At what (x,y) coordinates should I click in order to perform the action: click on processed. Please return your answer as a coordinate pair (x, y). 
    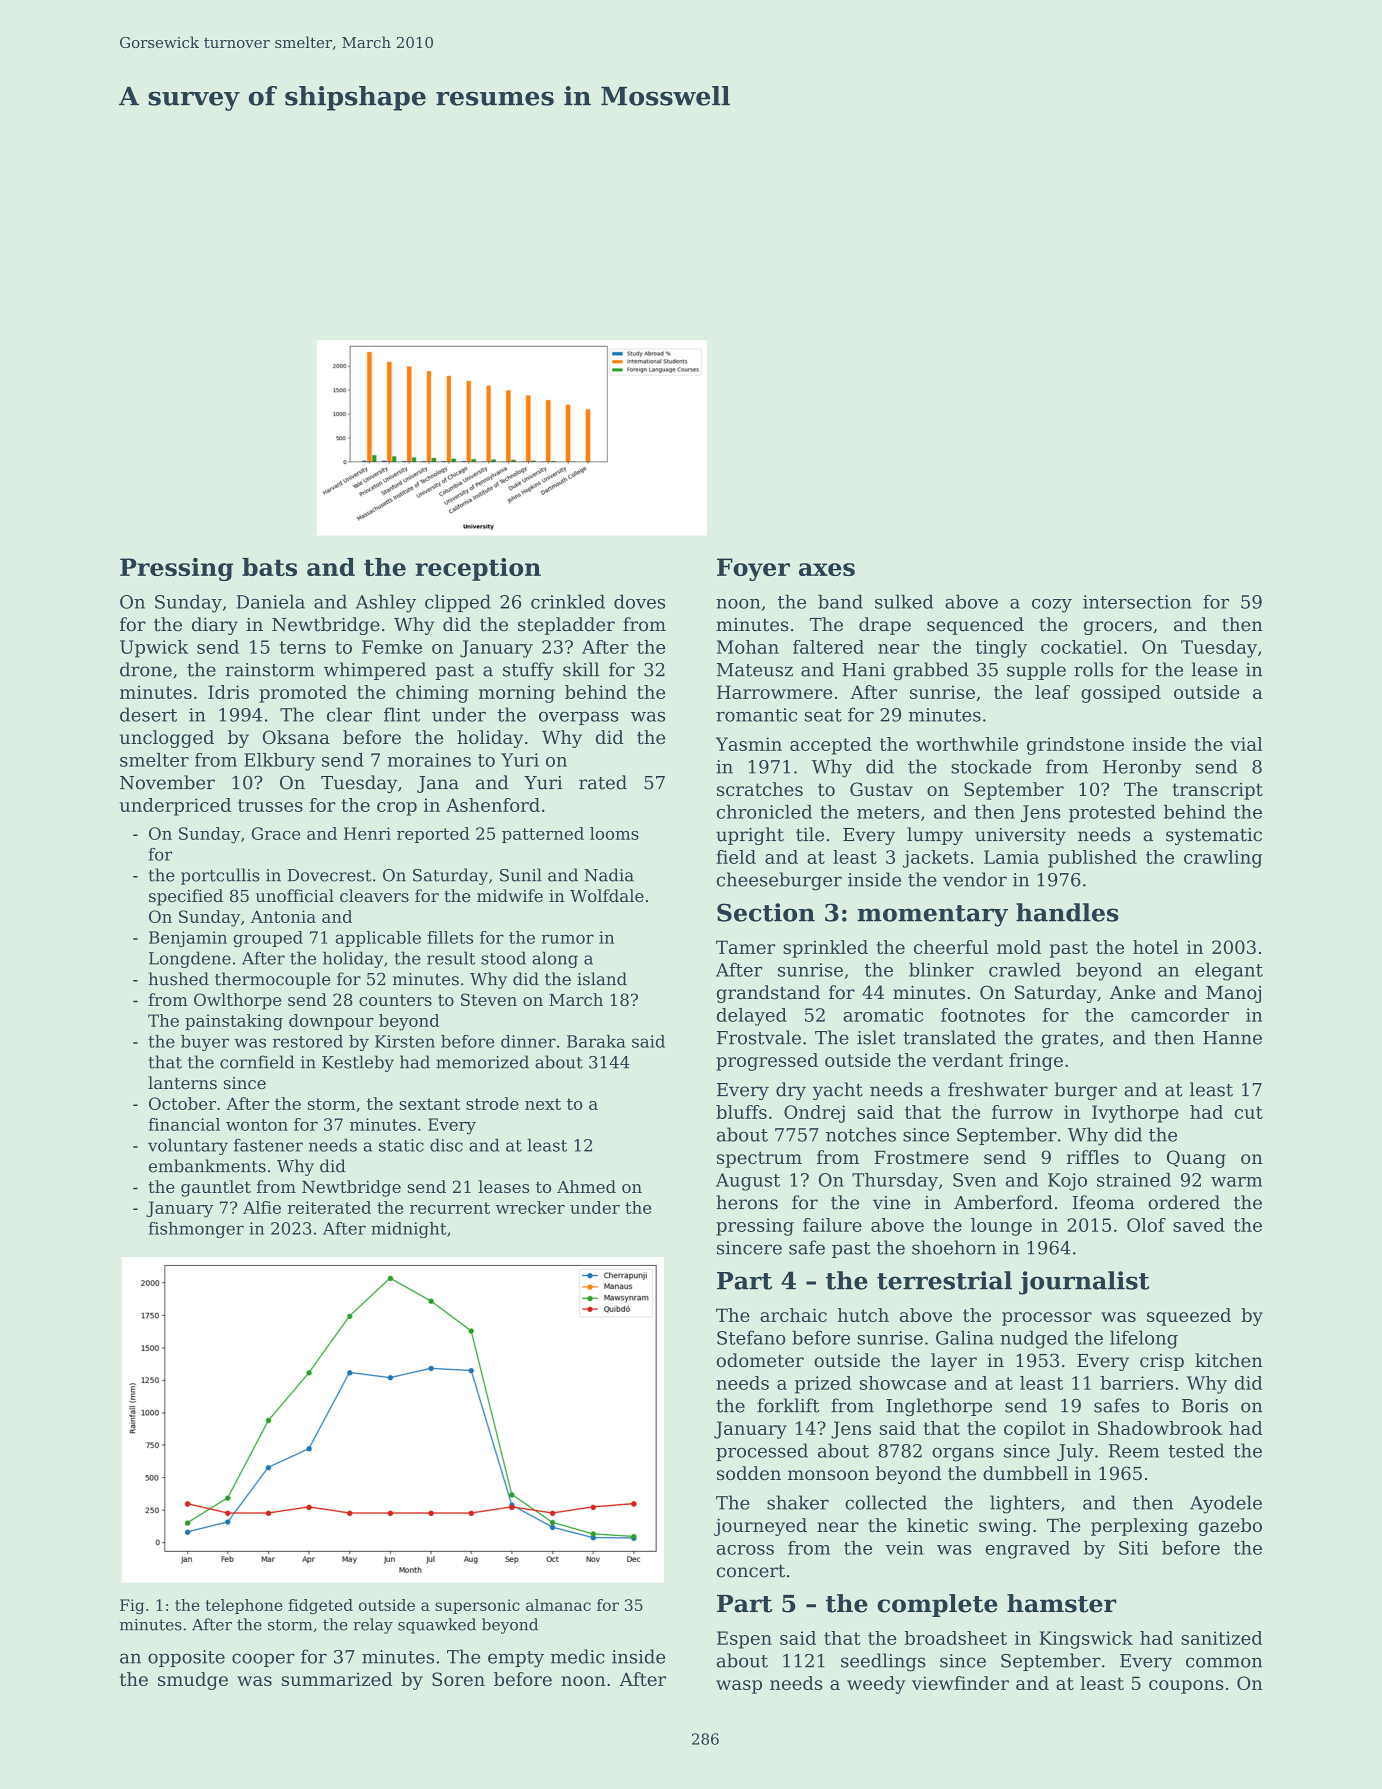
    Looking at the image, I should click on (762, 1452).
